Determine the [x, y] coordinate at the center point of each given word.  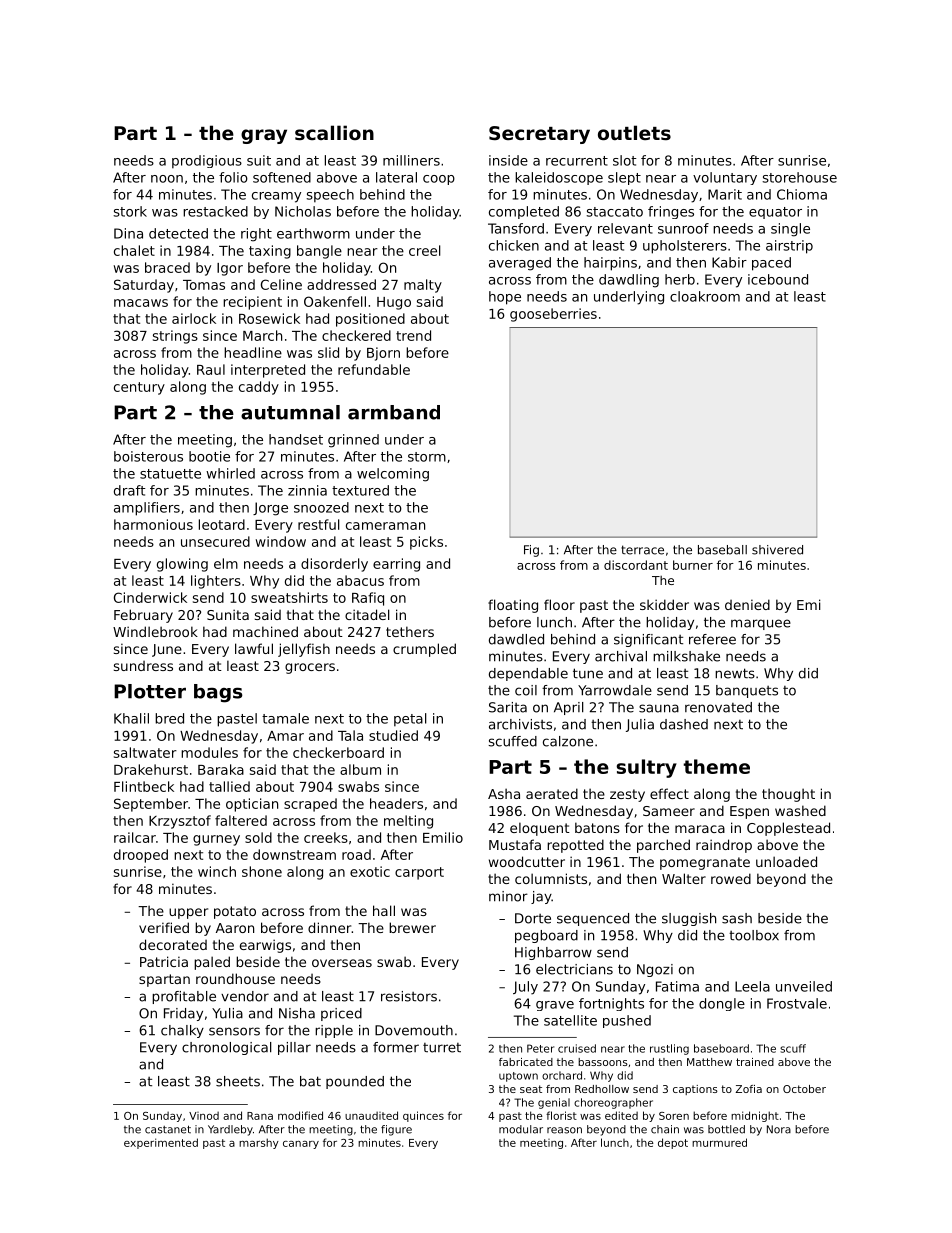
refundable [374, 369]
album [360, 769]
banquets [747, 691]
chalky [182, 1031]
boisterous [148, 456]
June [167, 650]
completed [524, 212]
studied [393, 735]
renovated [718, 707]
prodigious [207, 162]
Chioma [802, 194]
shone [262, 871]
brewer [412, 927]
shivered [777, 550]
